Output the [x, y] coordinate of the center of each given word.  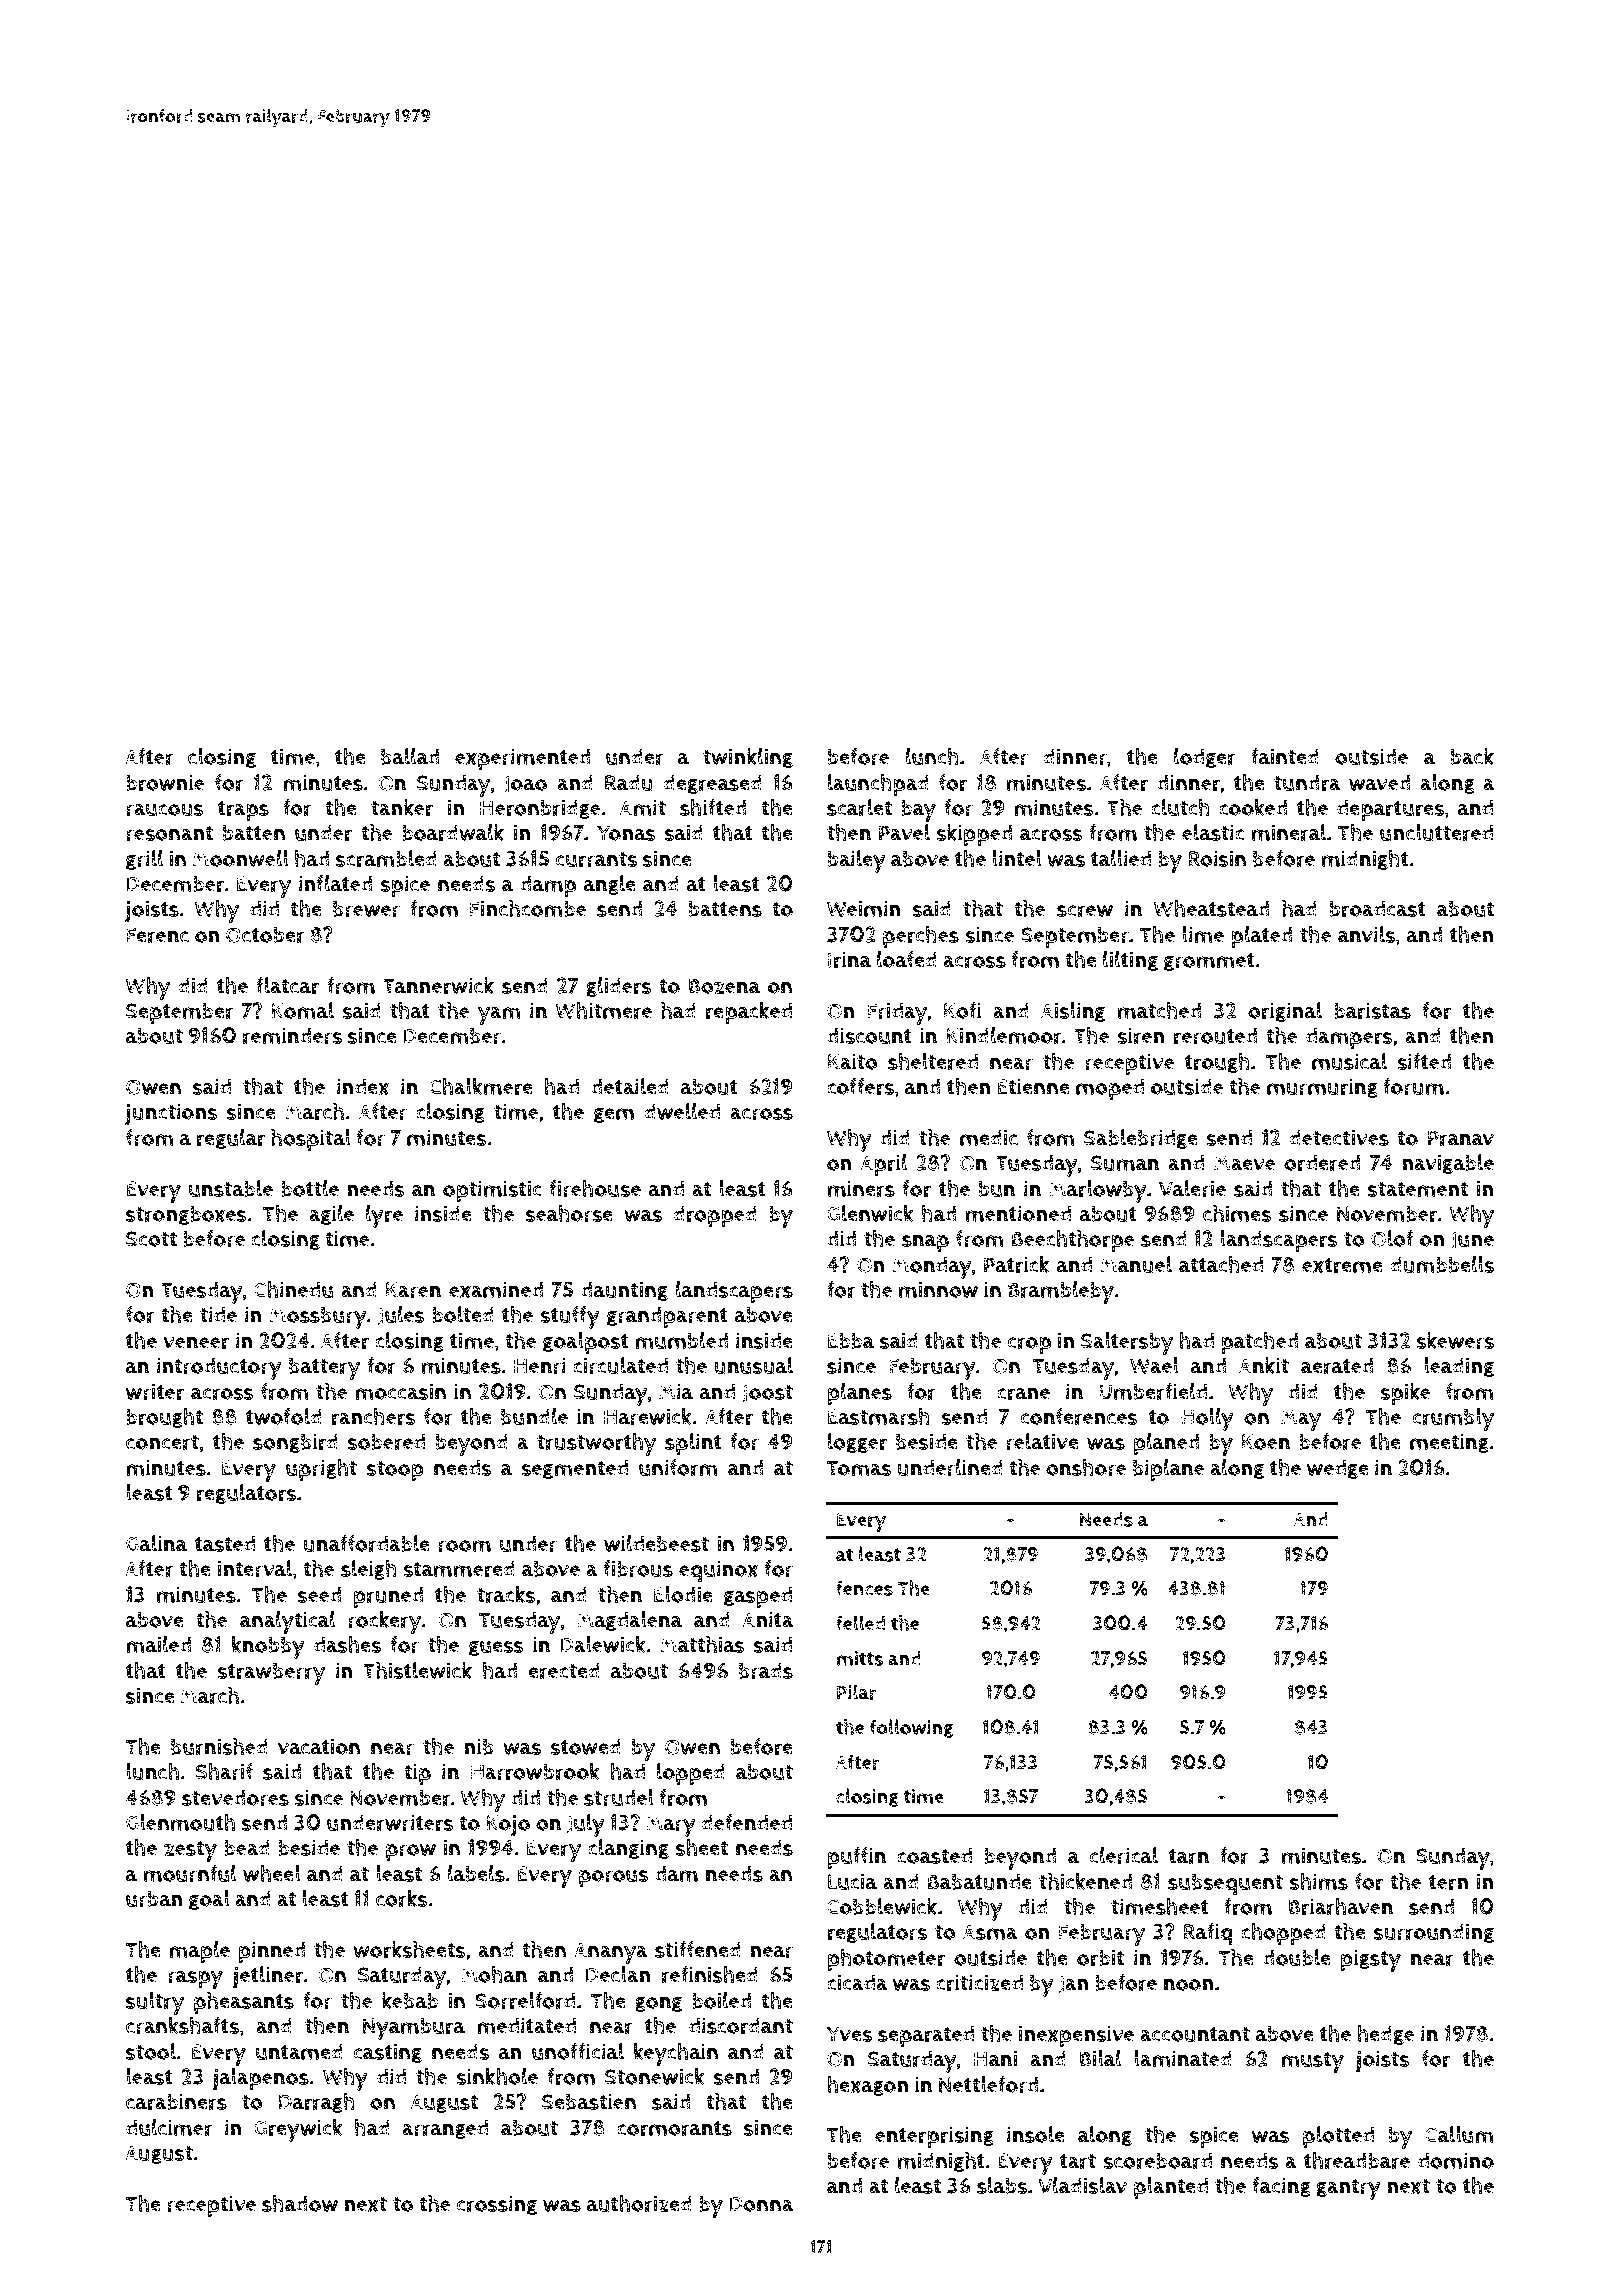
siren [1141, 1035]
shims [1319, 1881]
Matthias [703, 1644]
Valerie [1192, 1188]
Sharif [224, 1771]
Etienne [1033, 1086]
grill [144, 860]
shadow [300, 2203]
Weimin [864, 908]
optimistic [492, 1191]
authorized [639, 2203]
